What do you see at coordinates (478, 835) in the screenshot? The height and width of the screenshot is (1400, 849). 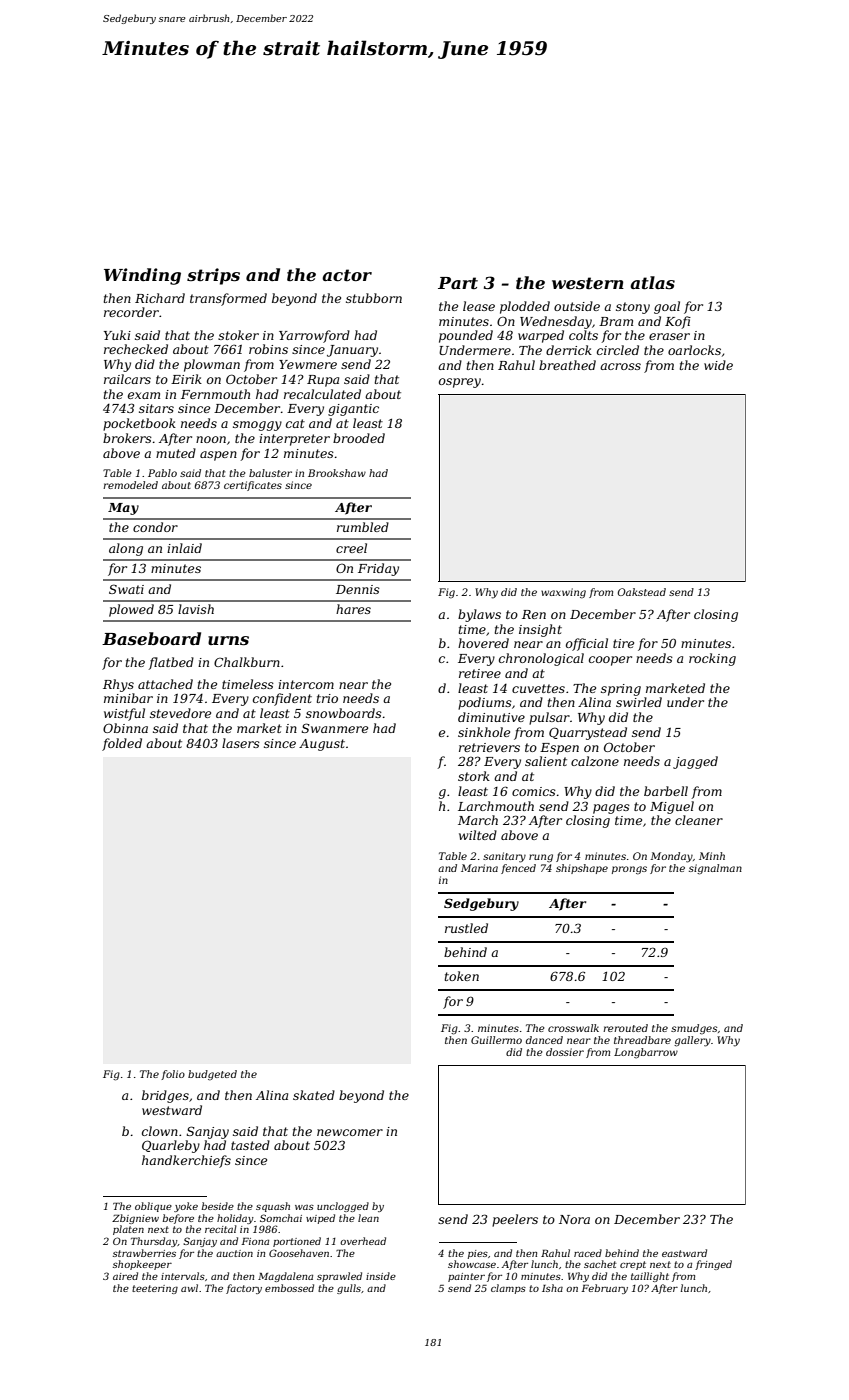 I see `wilted` at bounding box center [478, 835].
